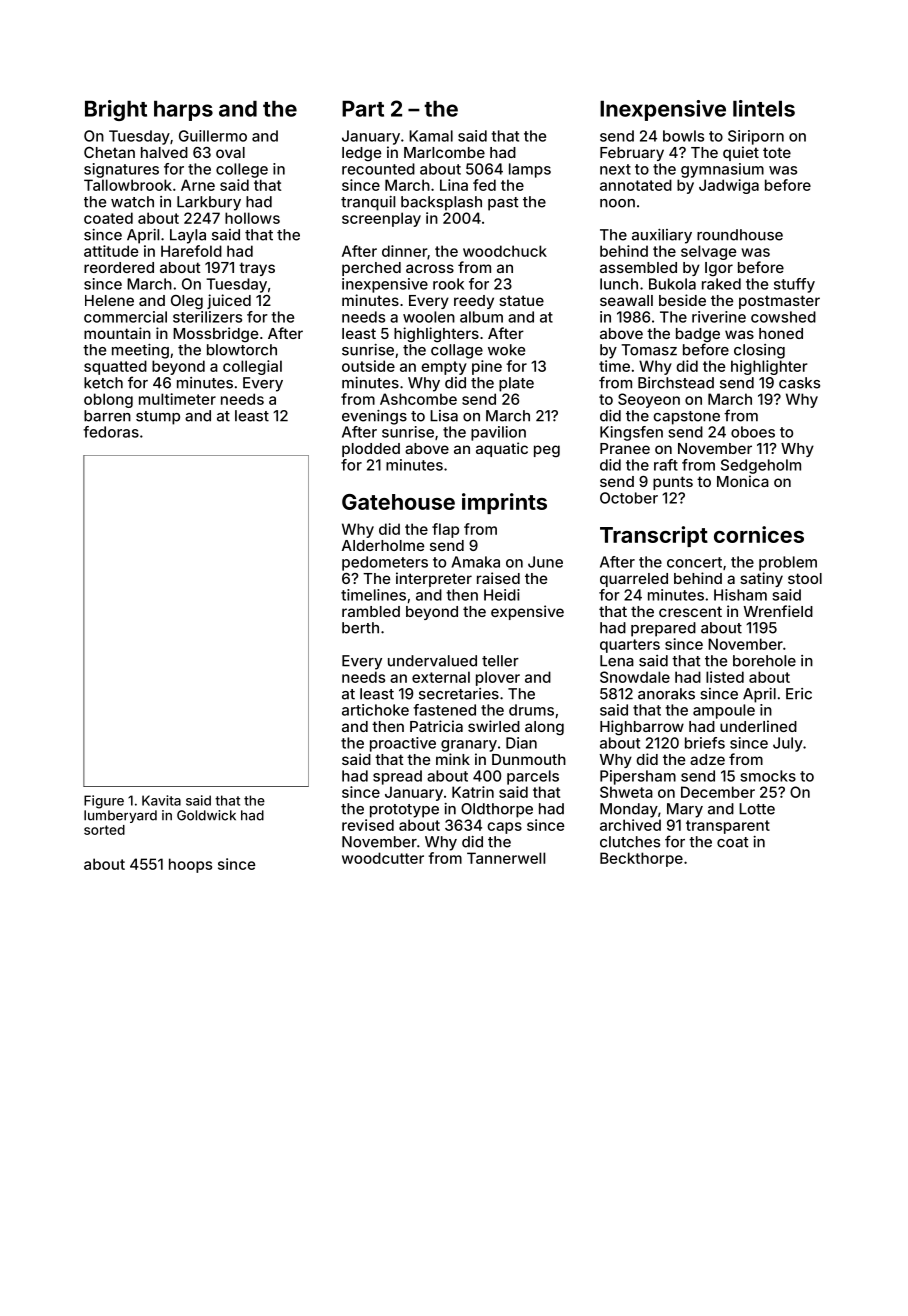  I want to click on Part, so click(363, 109).
